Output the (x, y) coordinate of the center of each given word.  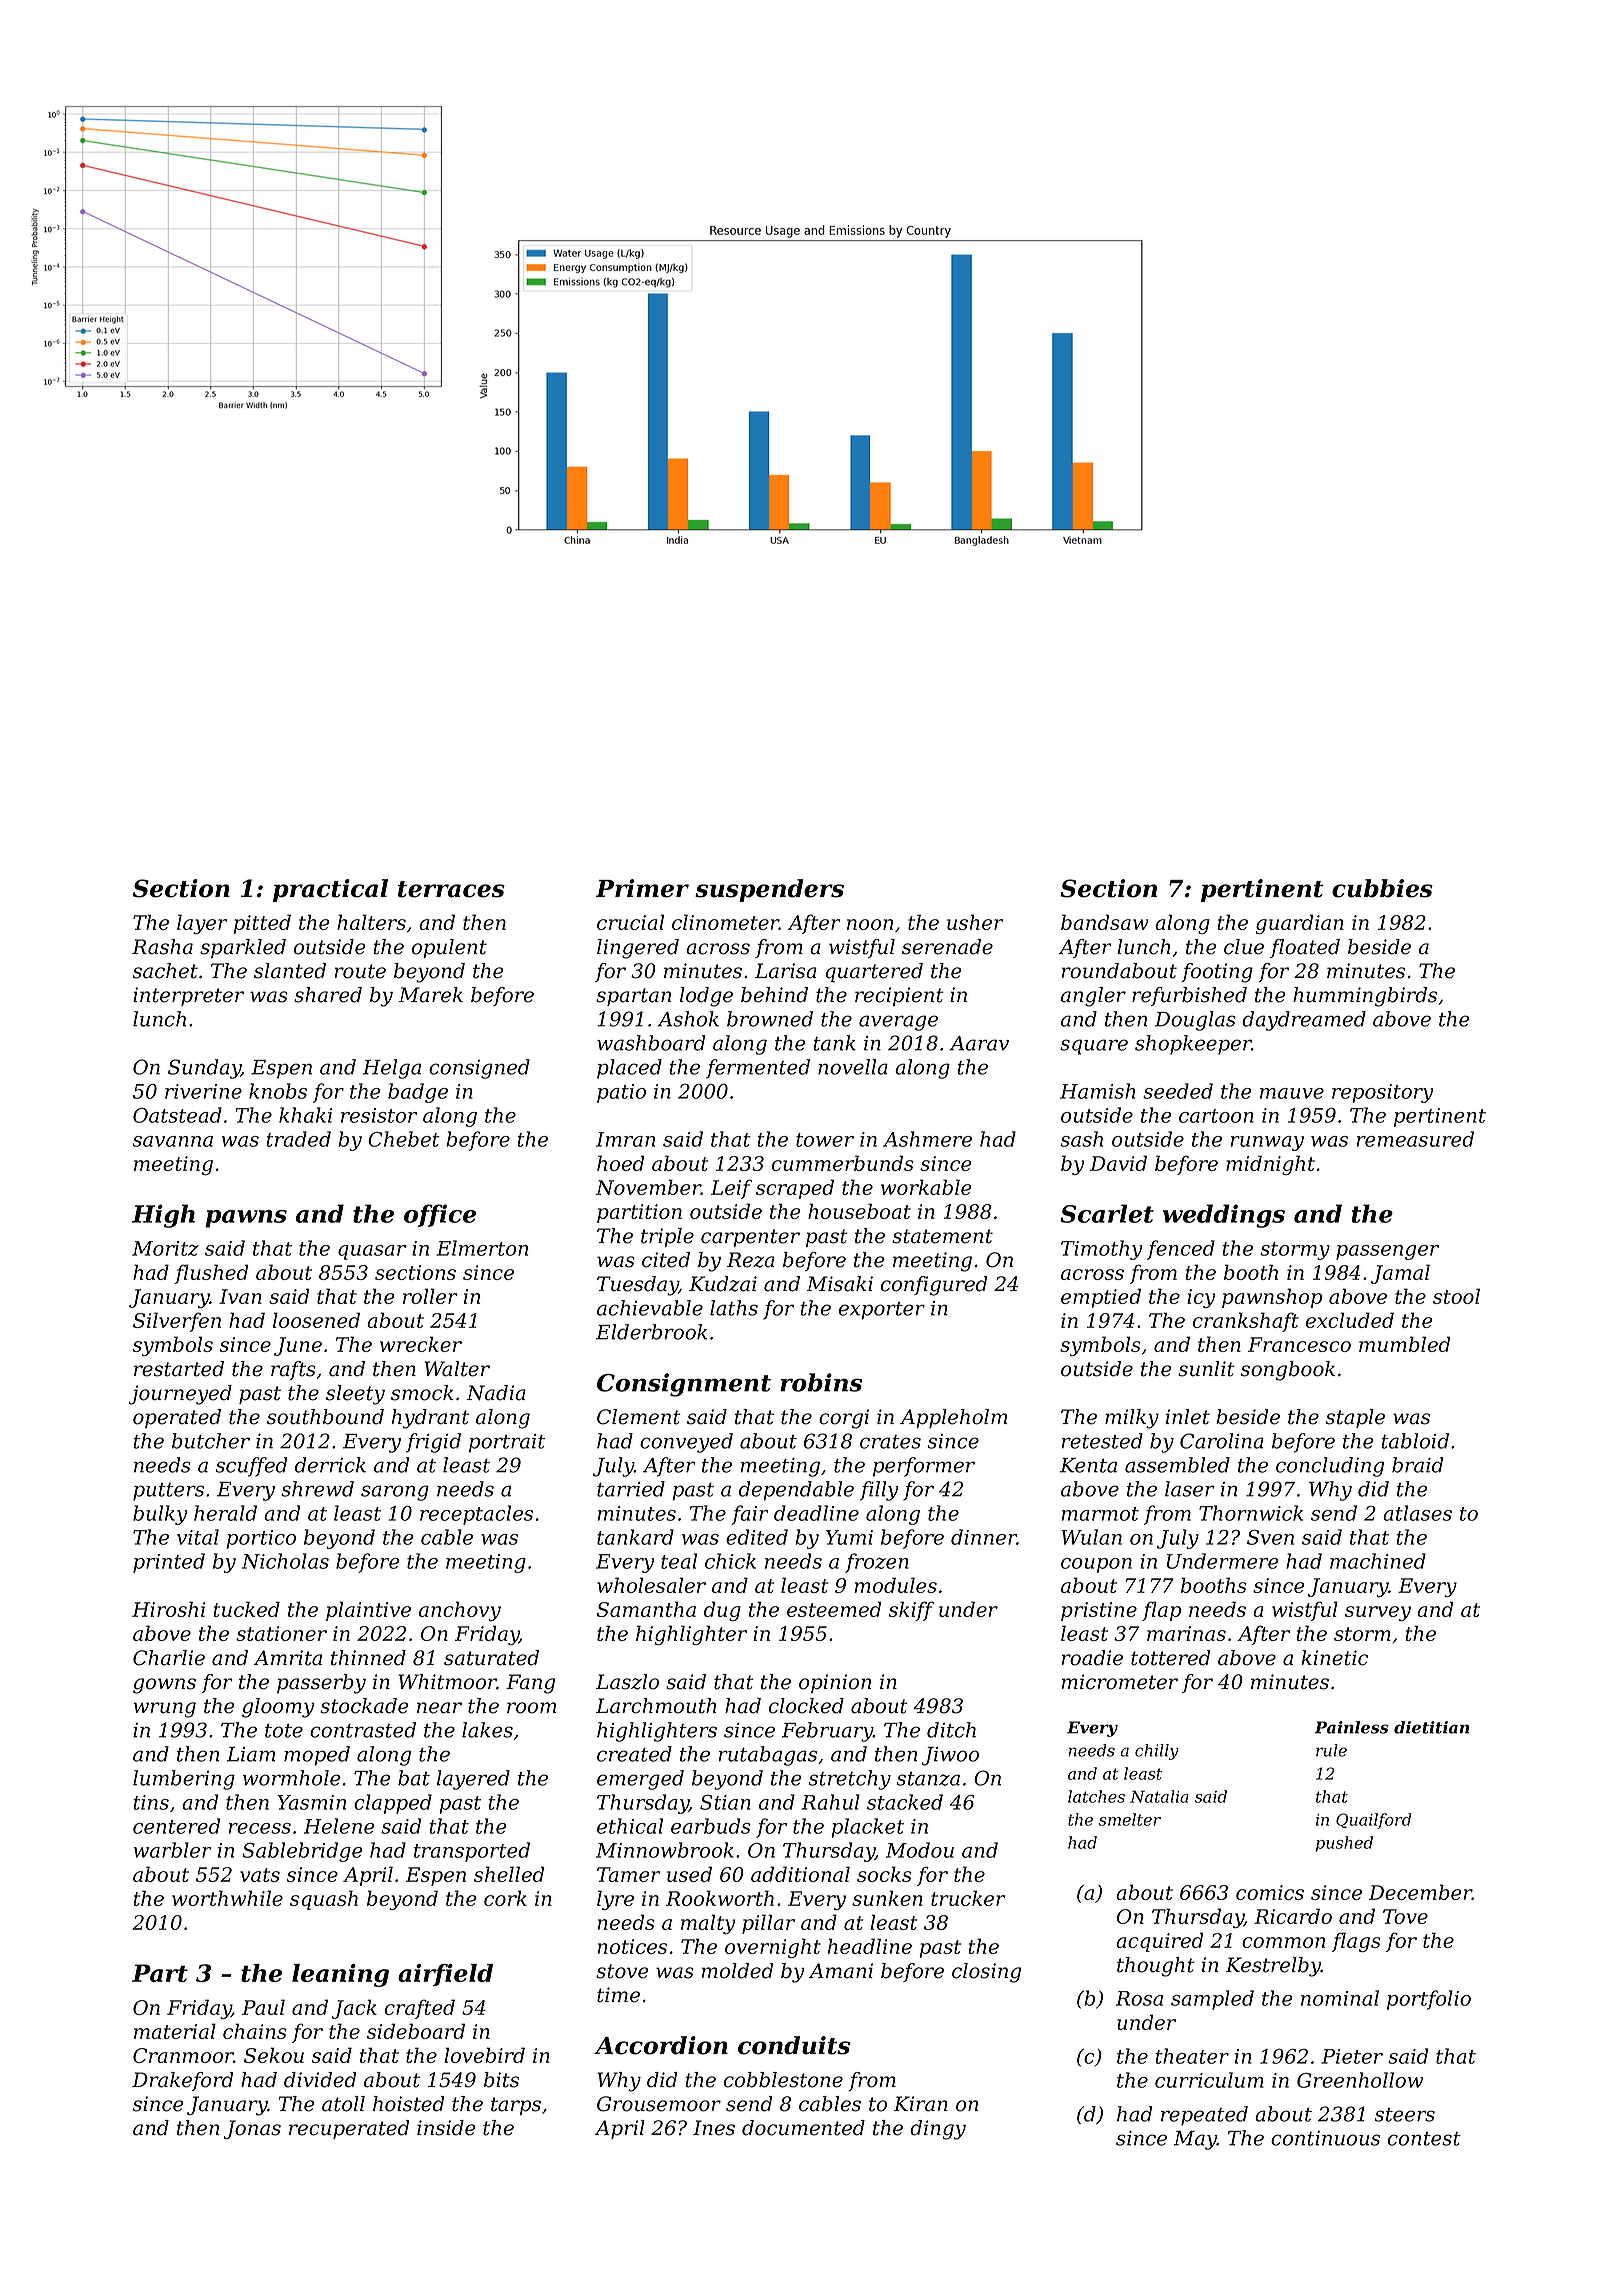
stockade (364, 1706)
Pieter (1352, 2056)
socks (884, 1874)
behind (774, 995)
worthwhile (227, 1898)
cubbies (1382, 888)
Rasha (162, 947)
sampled (1212, 2000)
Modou (920, 1850)
